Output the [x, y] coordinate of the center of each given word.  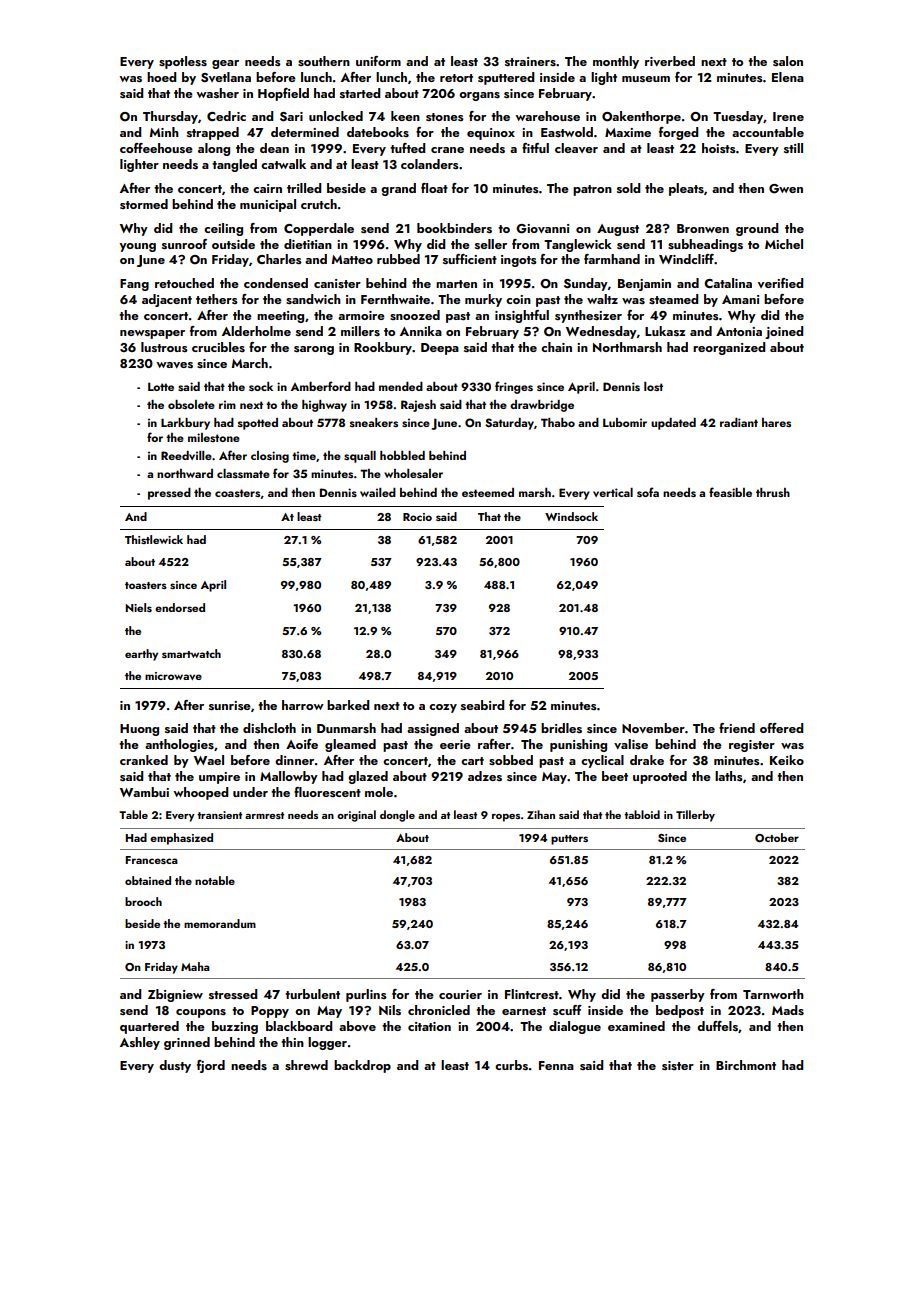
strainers [530, 61]
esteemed [488, 492]
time [304, 455]
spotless [183, 62]
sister [678, 1065]
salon [788, 61]
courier [460, 994]
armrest [264, 815]
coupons [201, 1013]
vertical [613, 492]
